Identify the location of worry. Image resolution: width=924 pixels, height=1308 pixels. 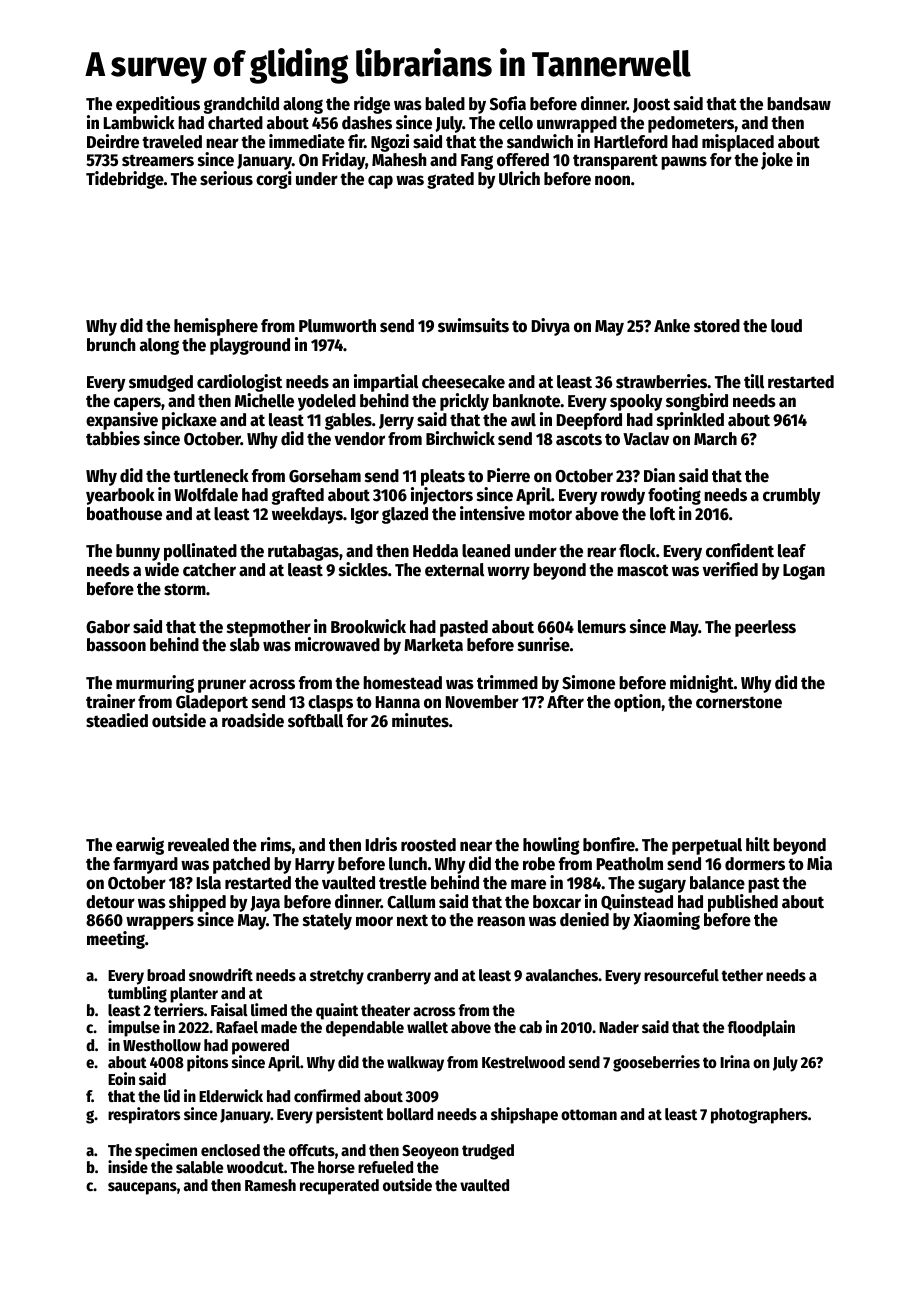
(508, 573).
